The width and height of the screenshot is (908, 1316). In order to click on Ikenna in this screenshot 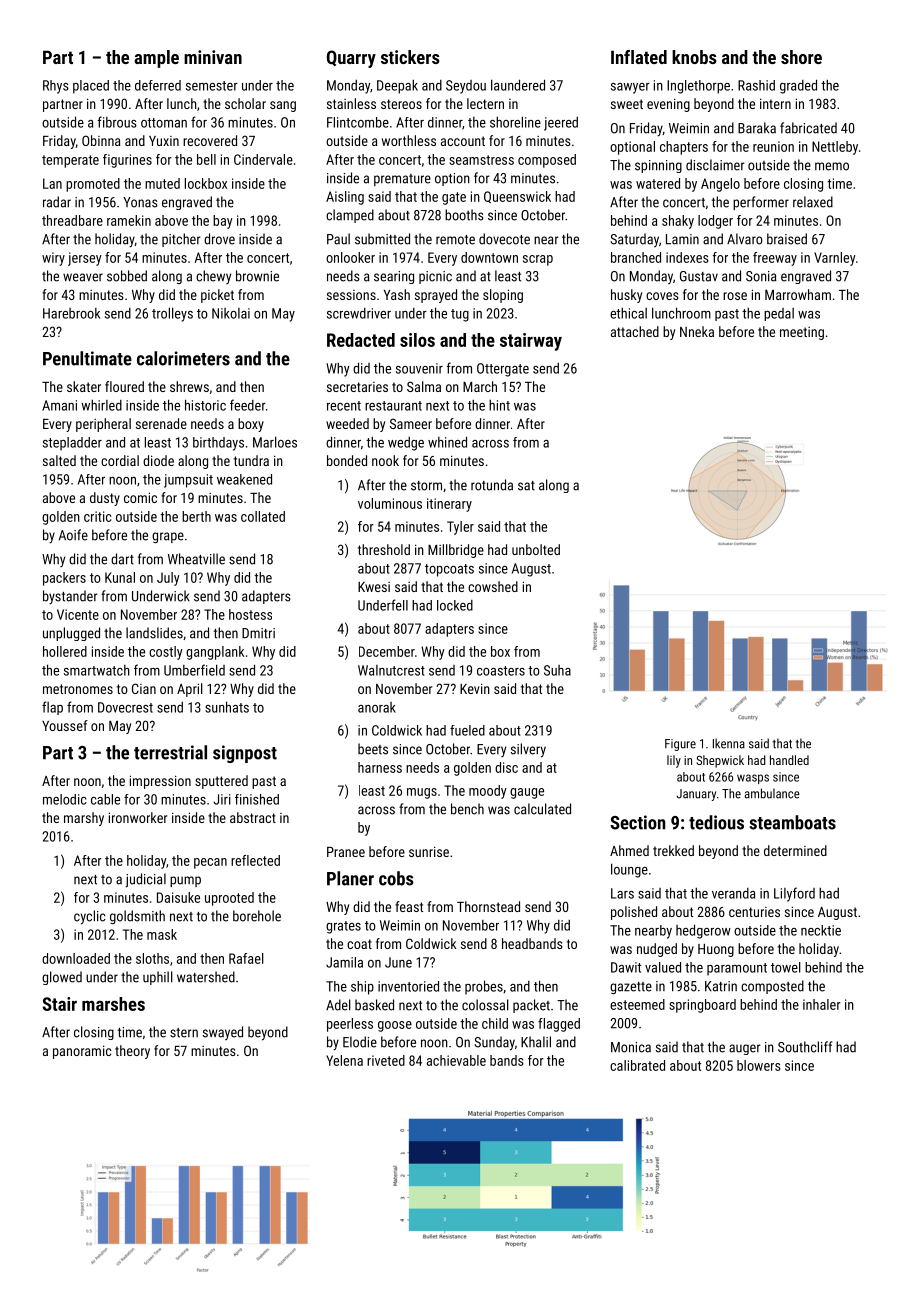, I will do `click(729, 743)`.
